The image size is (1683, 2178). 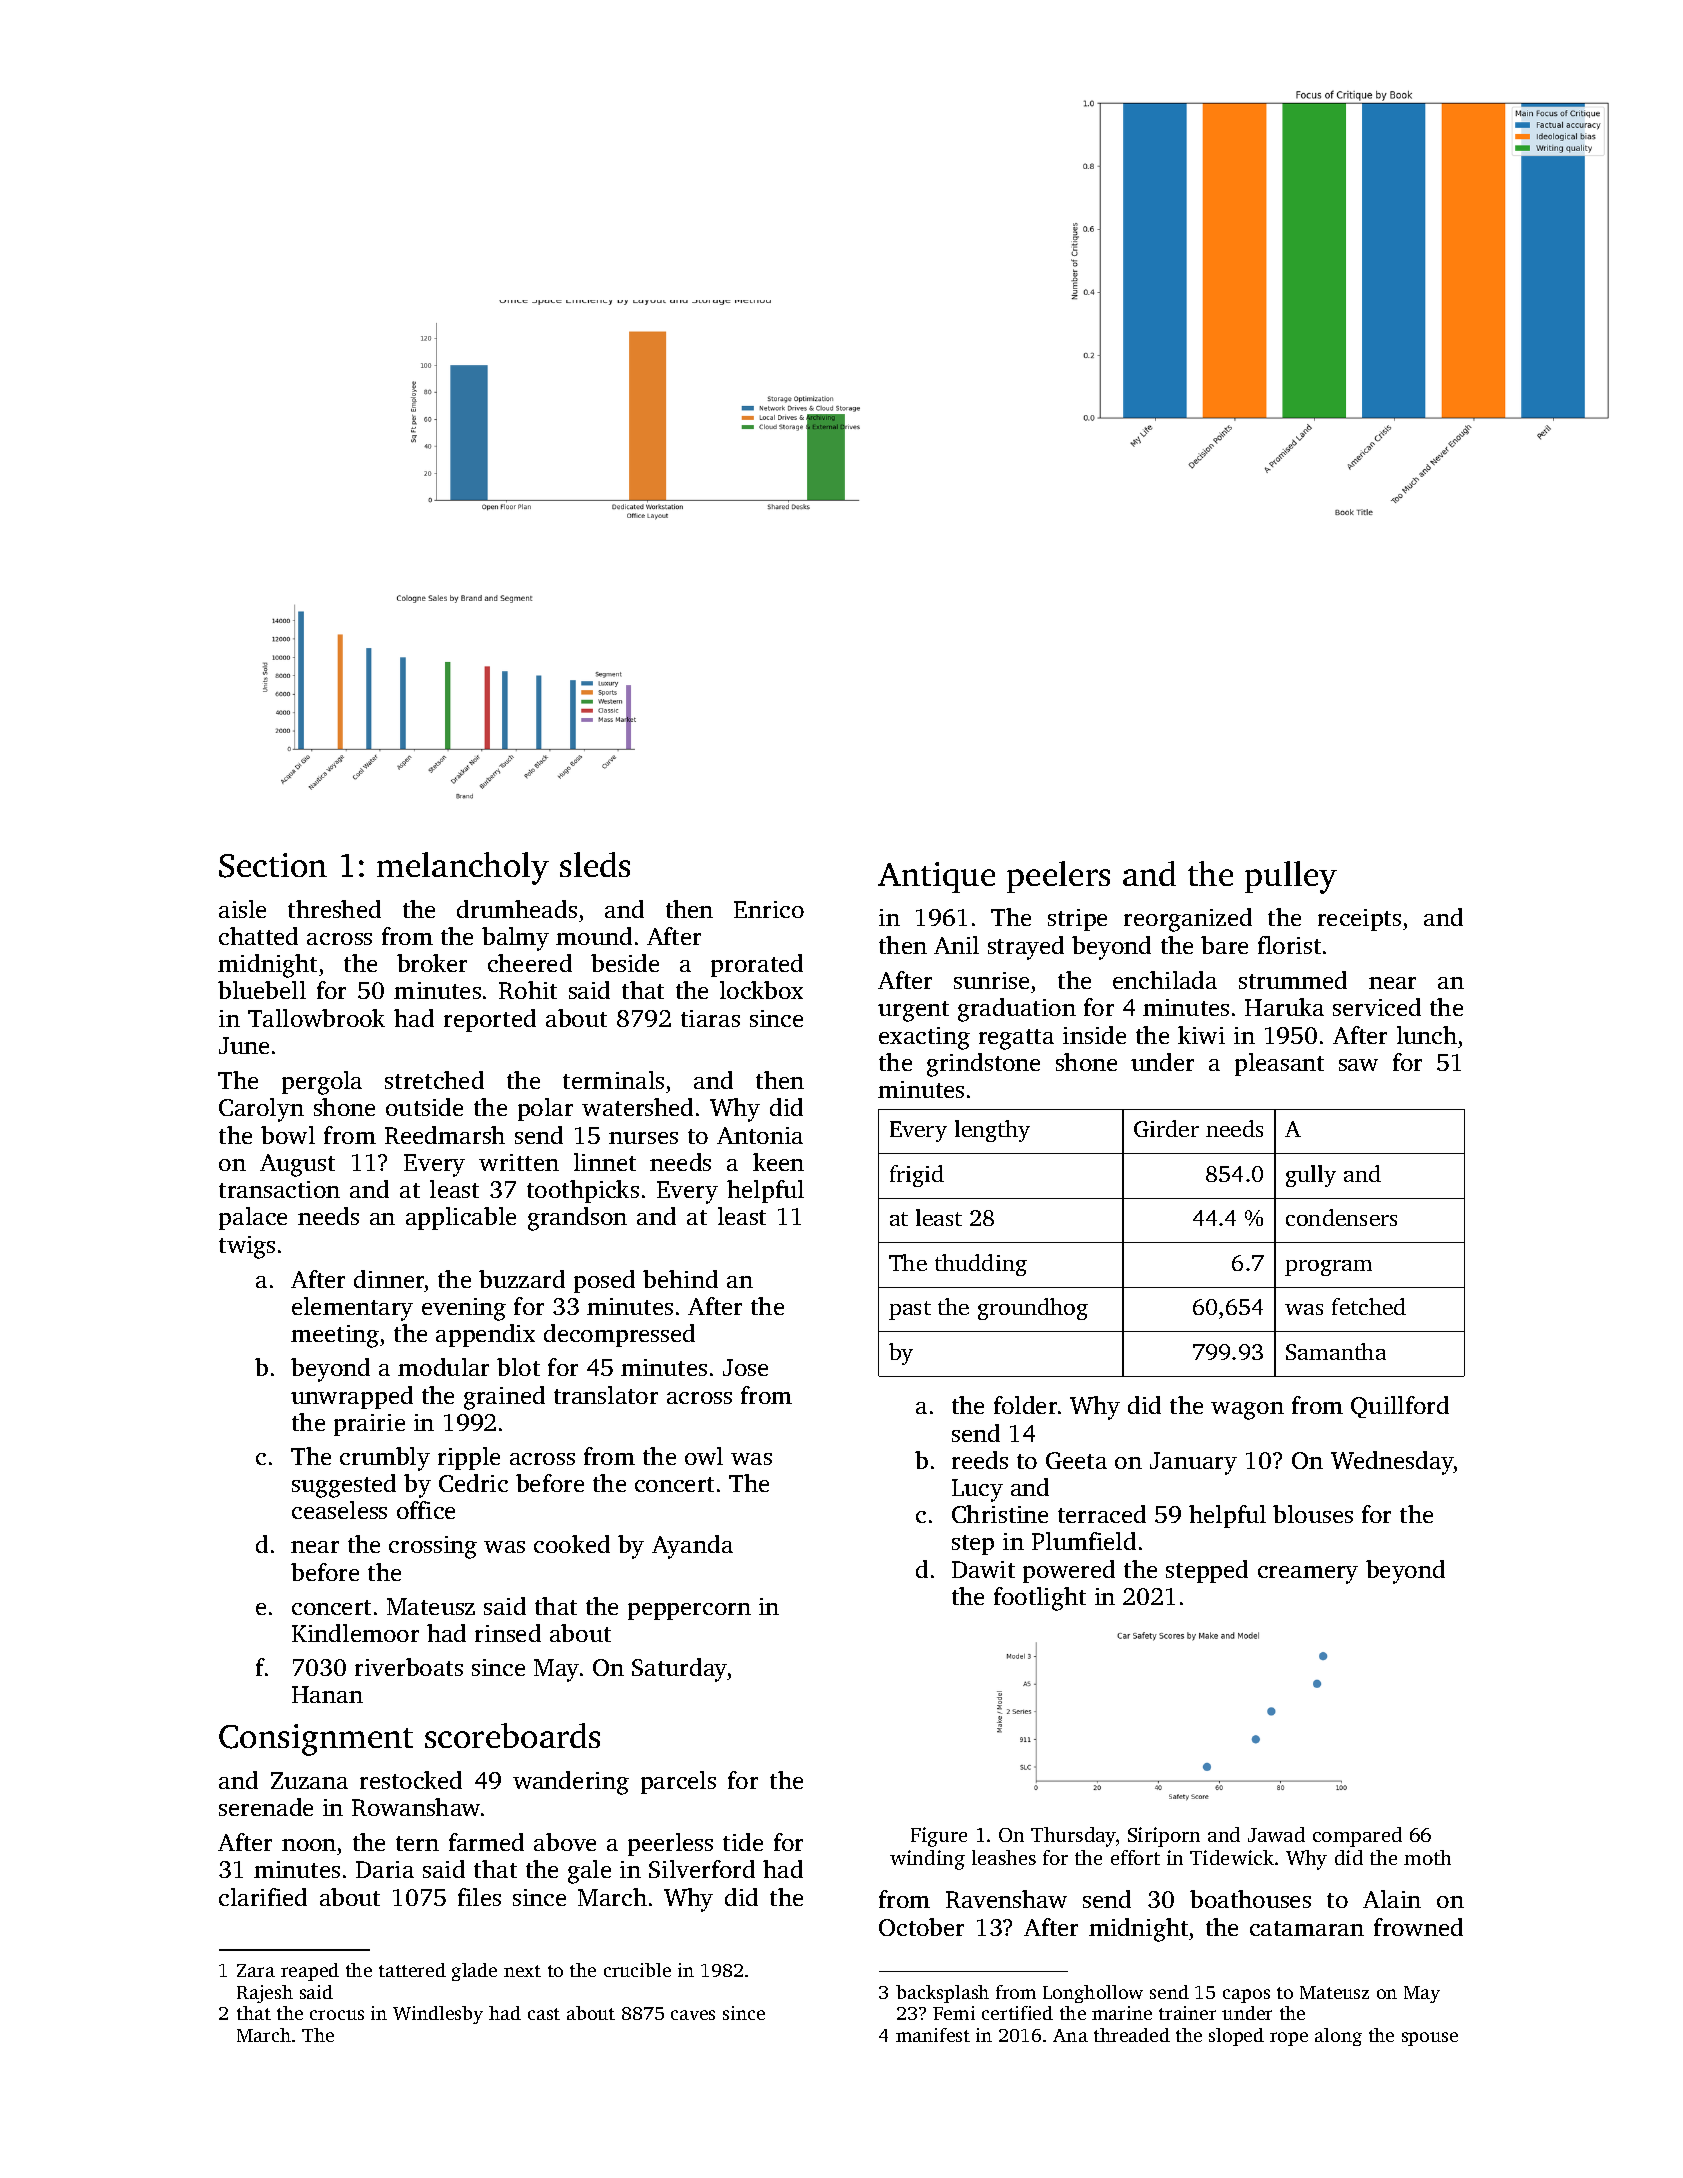 I want to click on bluebell, so click(x=262, y=990).
